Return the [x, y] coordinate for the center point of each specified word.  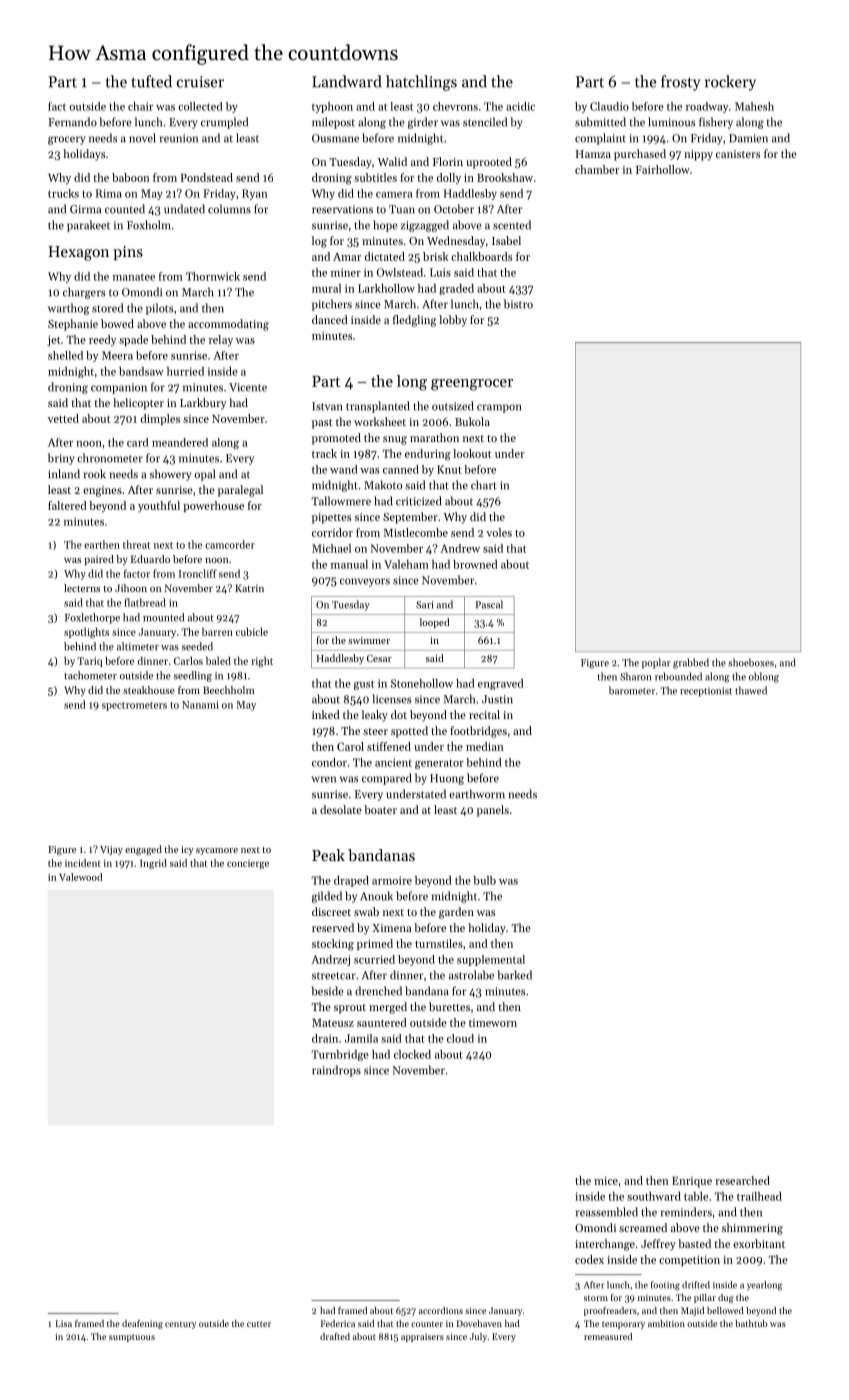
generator [439, 764]
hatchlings [421, 83]
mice [606, 1181]
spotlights [86, 632]
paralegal [240, 491]
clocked [412, 1054]
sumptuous [132, 1338]
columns [229, 209]
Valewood [81, 877]
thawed [751, 690]
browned [475, 564]
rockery [730, 83]
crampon [499, 408]
